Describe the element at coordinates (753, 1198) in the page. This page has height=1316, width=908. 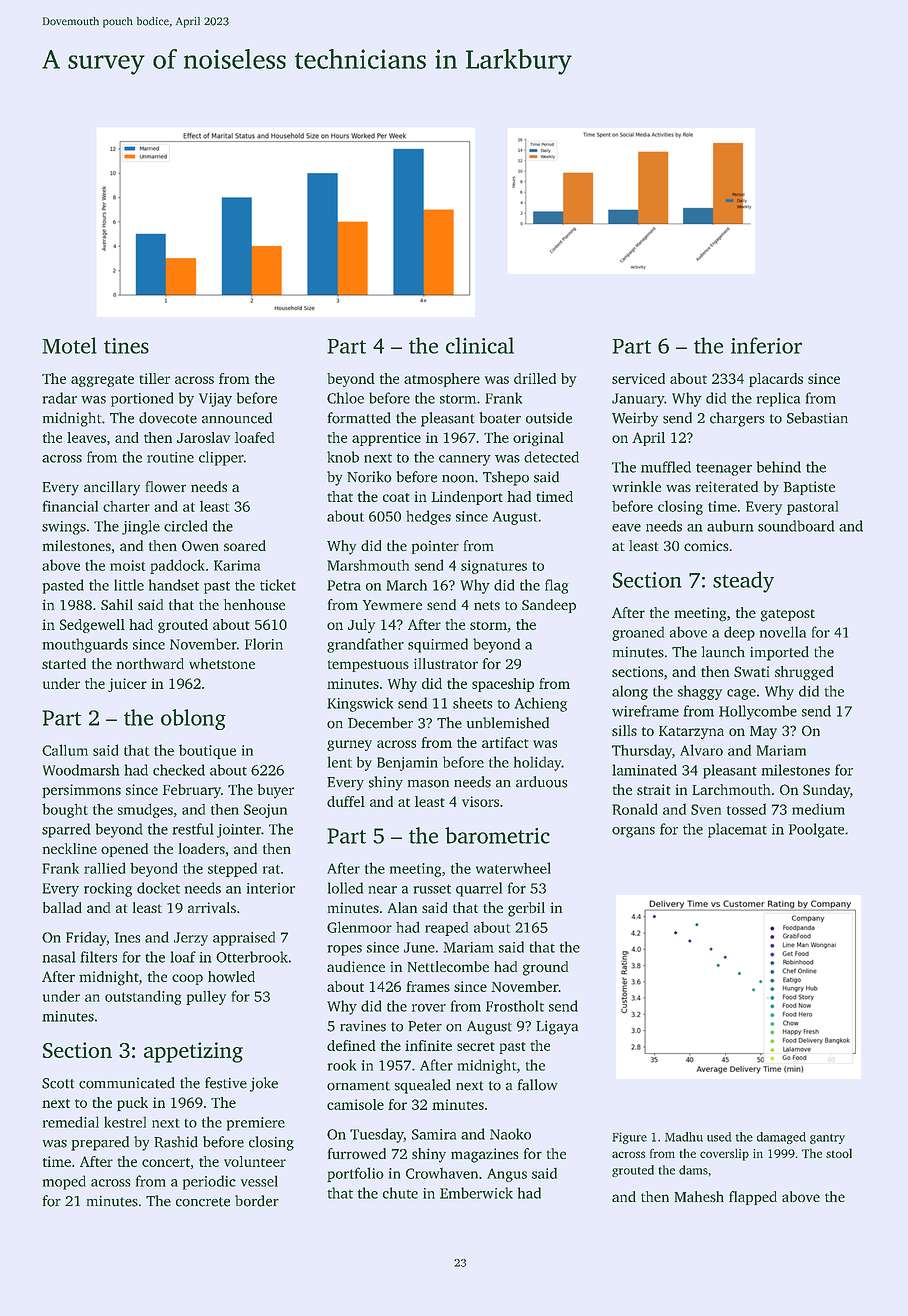
I see `flapped` at that location.
